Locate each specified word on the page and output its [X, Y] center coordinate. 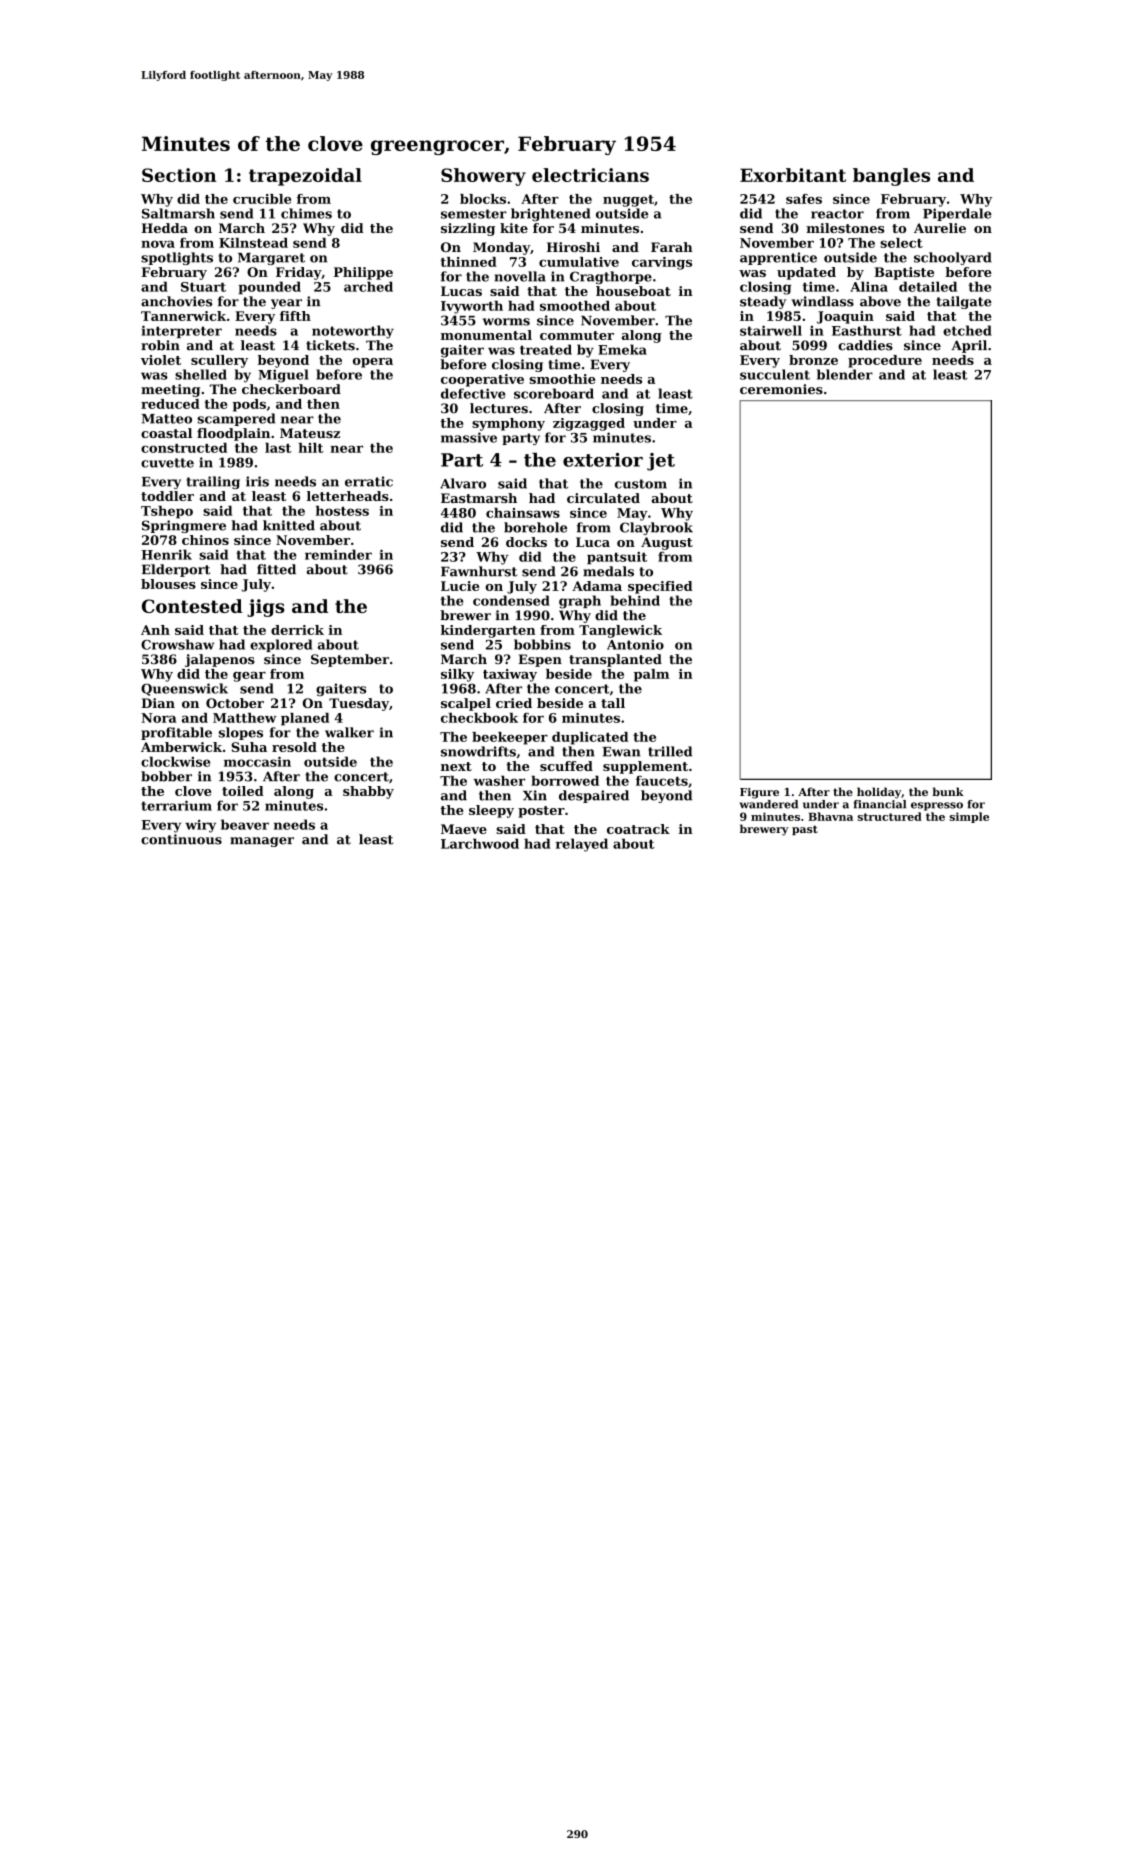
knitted [289, 525]
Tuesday [359, 704]
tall [613, 703]
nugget [628, 201]
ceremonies [781, 389]
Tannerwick [183, 316]
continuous [181, 839]
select [901, 243]
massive [469, 437]
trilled [670, 751]
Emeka [622, 349]
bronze [813, 360]
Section [179, 175]
